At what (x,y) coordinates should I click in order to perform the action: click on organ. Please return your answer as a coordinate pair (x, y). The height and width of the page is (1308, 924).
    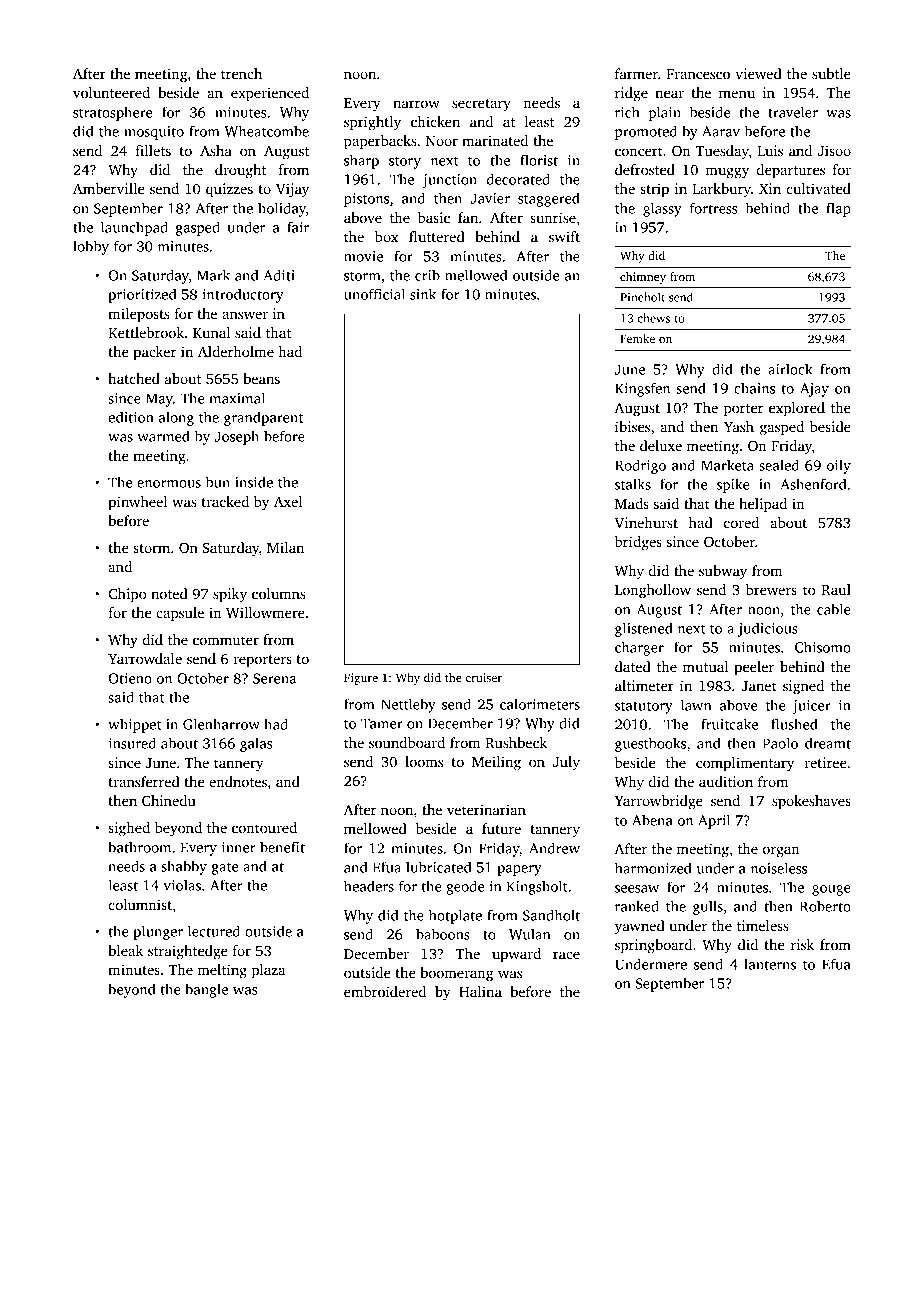
    Looking at the image, I should click on (781, 852).
